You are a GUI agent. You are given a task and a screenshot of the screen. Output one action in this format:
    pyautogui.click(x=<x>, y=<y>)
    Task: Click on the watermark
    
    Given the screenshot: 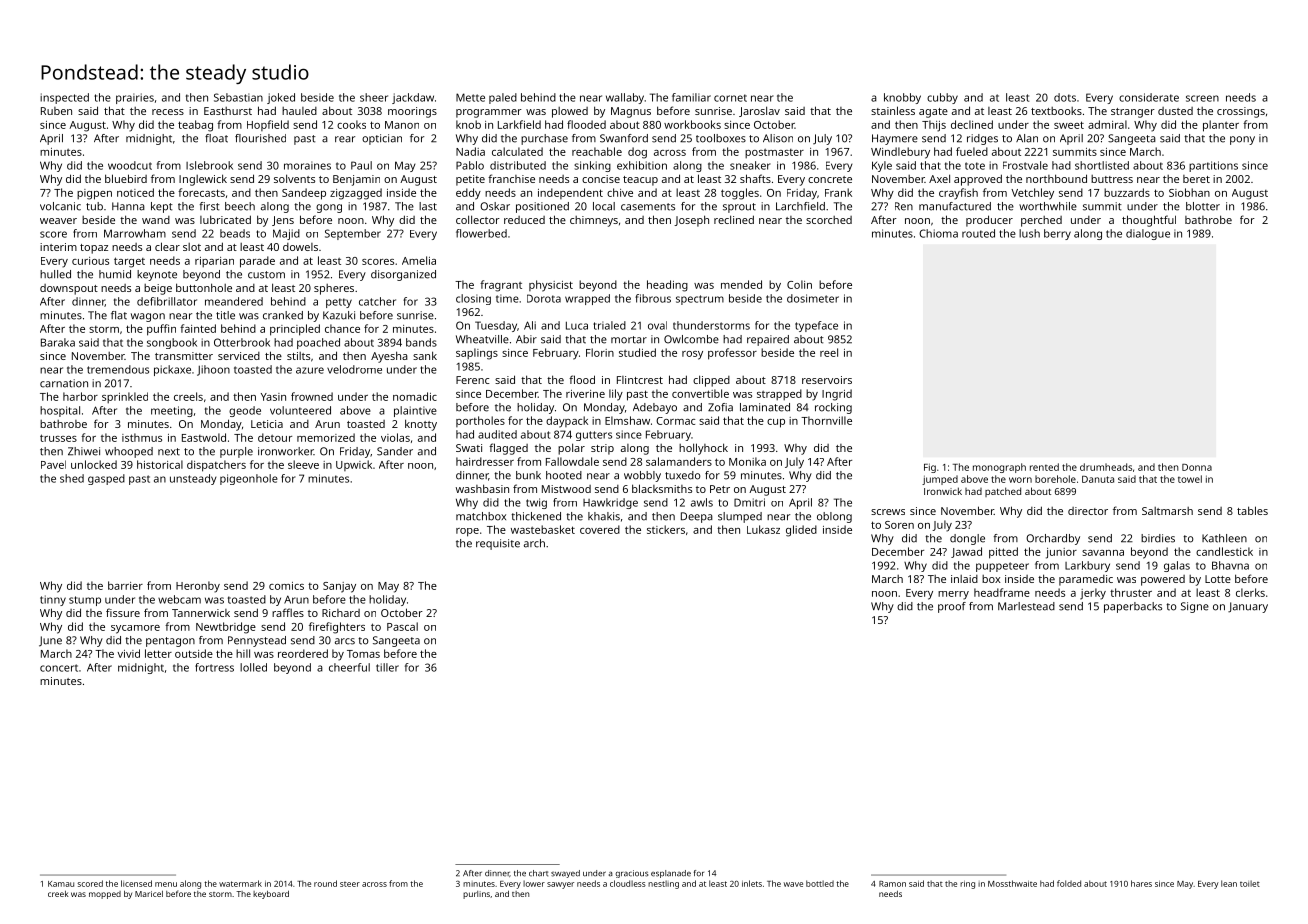 What is the action you would take?
    pyautogui.click(x=240, y=883)
